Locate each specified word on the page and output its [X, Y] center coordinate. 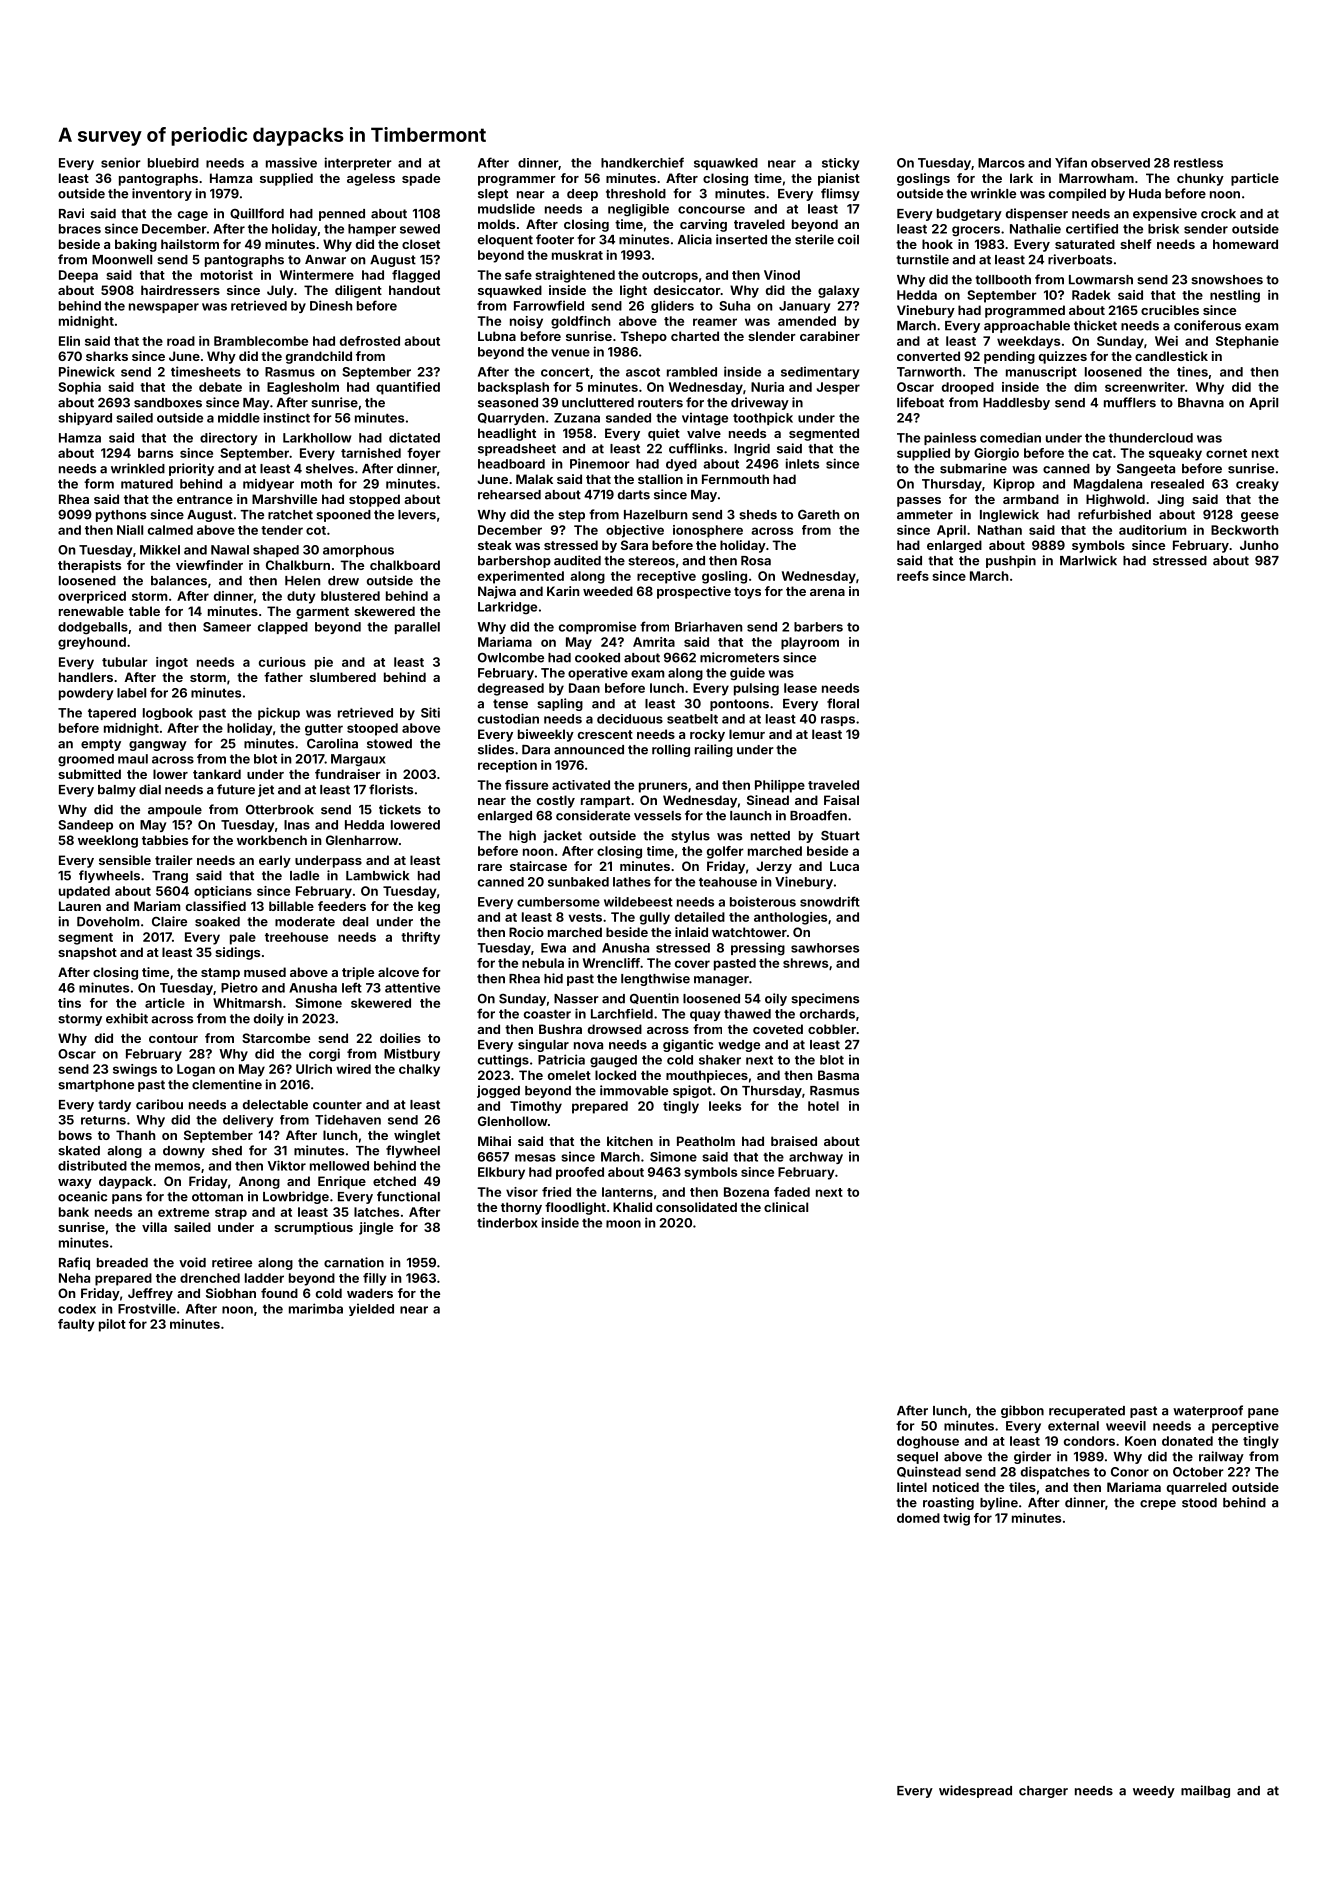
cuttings [503, 1061]
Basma [838, 1075]
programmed [1025, 311]
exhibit [127, 1018]
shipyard [85, 419]
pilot [112, 1325]
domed [918, 1518]
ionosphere [708, 531]
